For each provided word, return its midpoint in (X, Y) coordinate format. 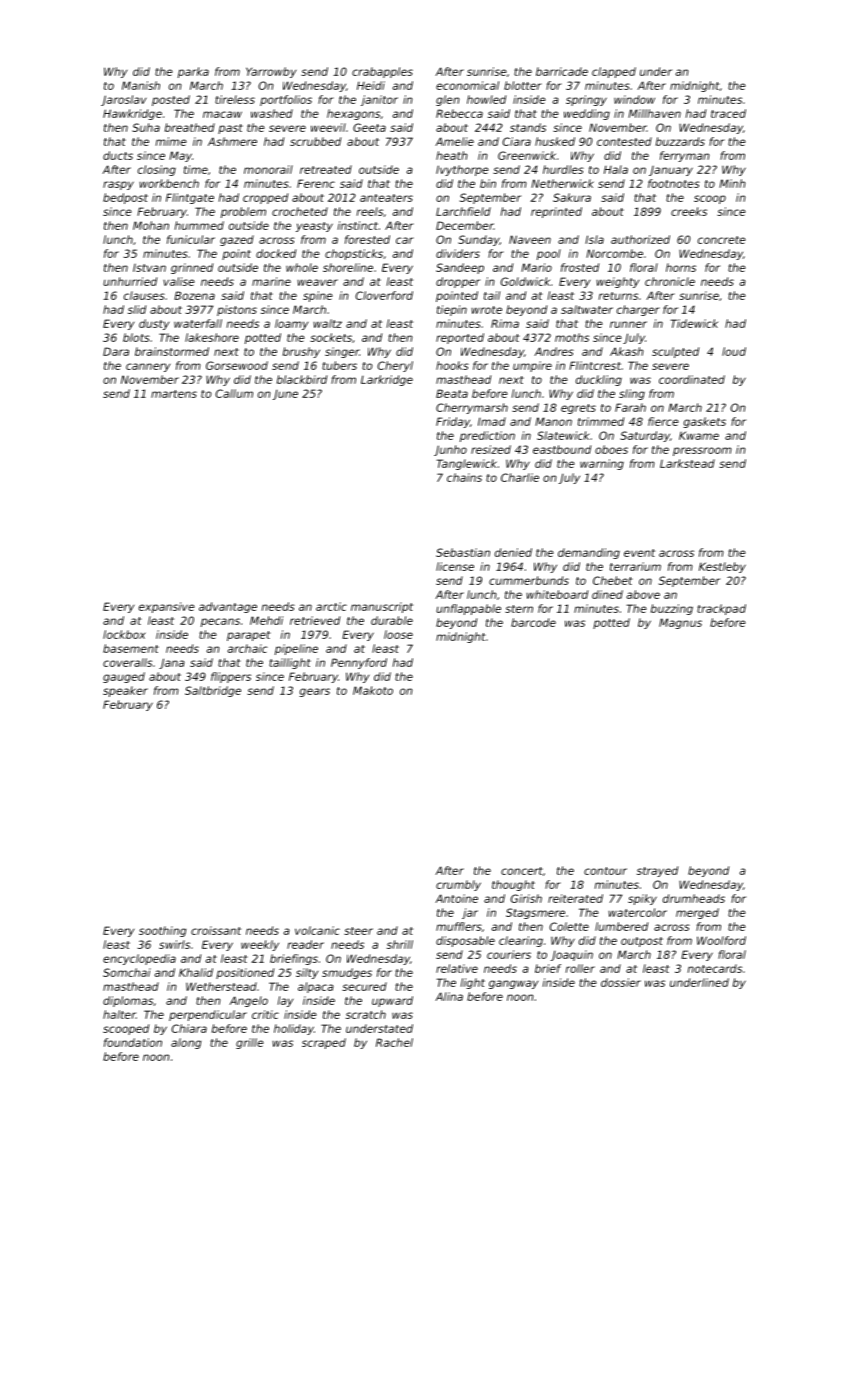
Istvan (149, 268)
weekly (260, 945)
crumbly (458, 885)
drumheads (694, 898)
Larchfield (463, 211)
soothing (162, 931)
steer (358, 931)
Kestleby (722, 567)
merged (697, 913)
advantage (228, 607)
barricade (562, 71)
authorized (640, 239)
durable (392, 620)
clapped (614, 72)
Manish (141, 85)
